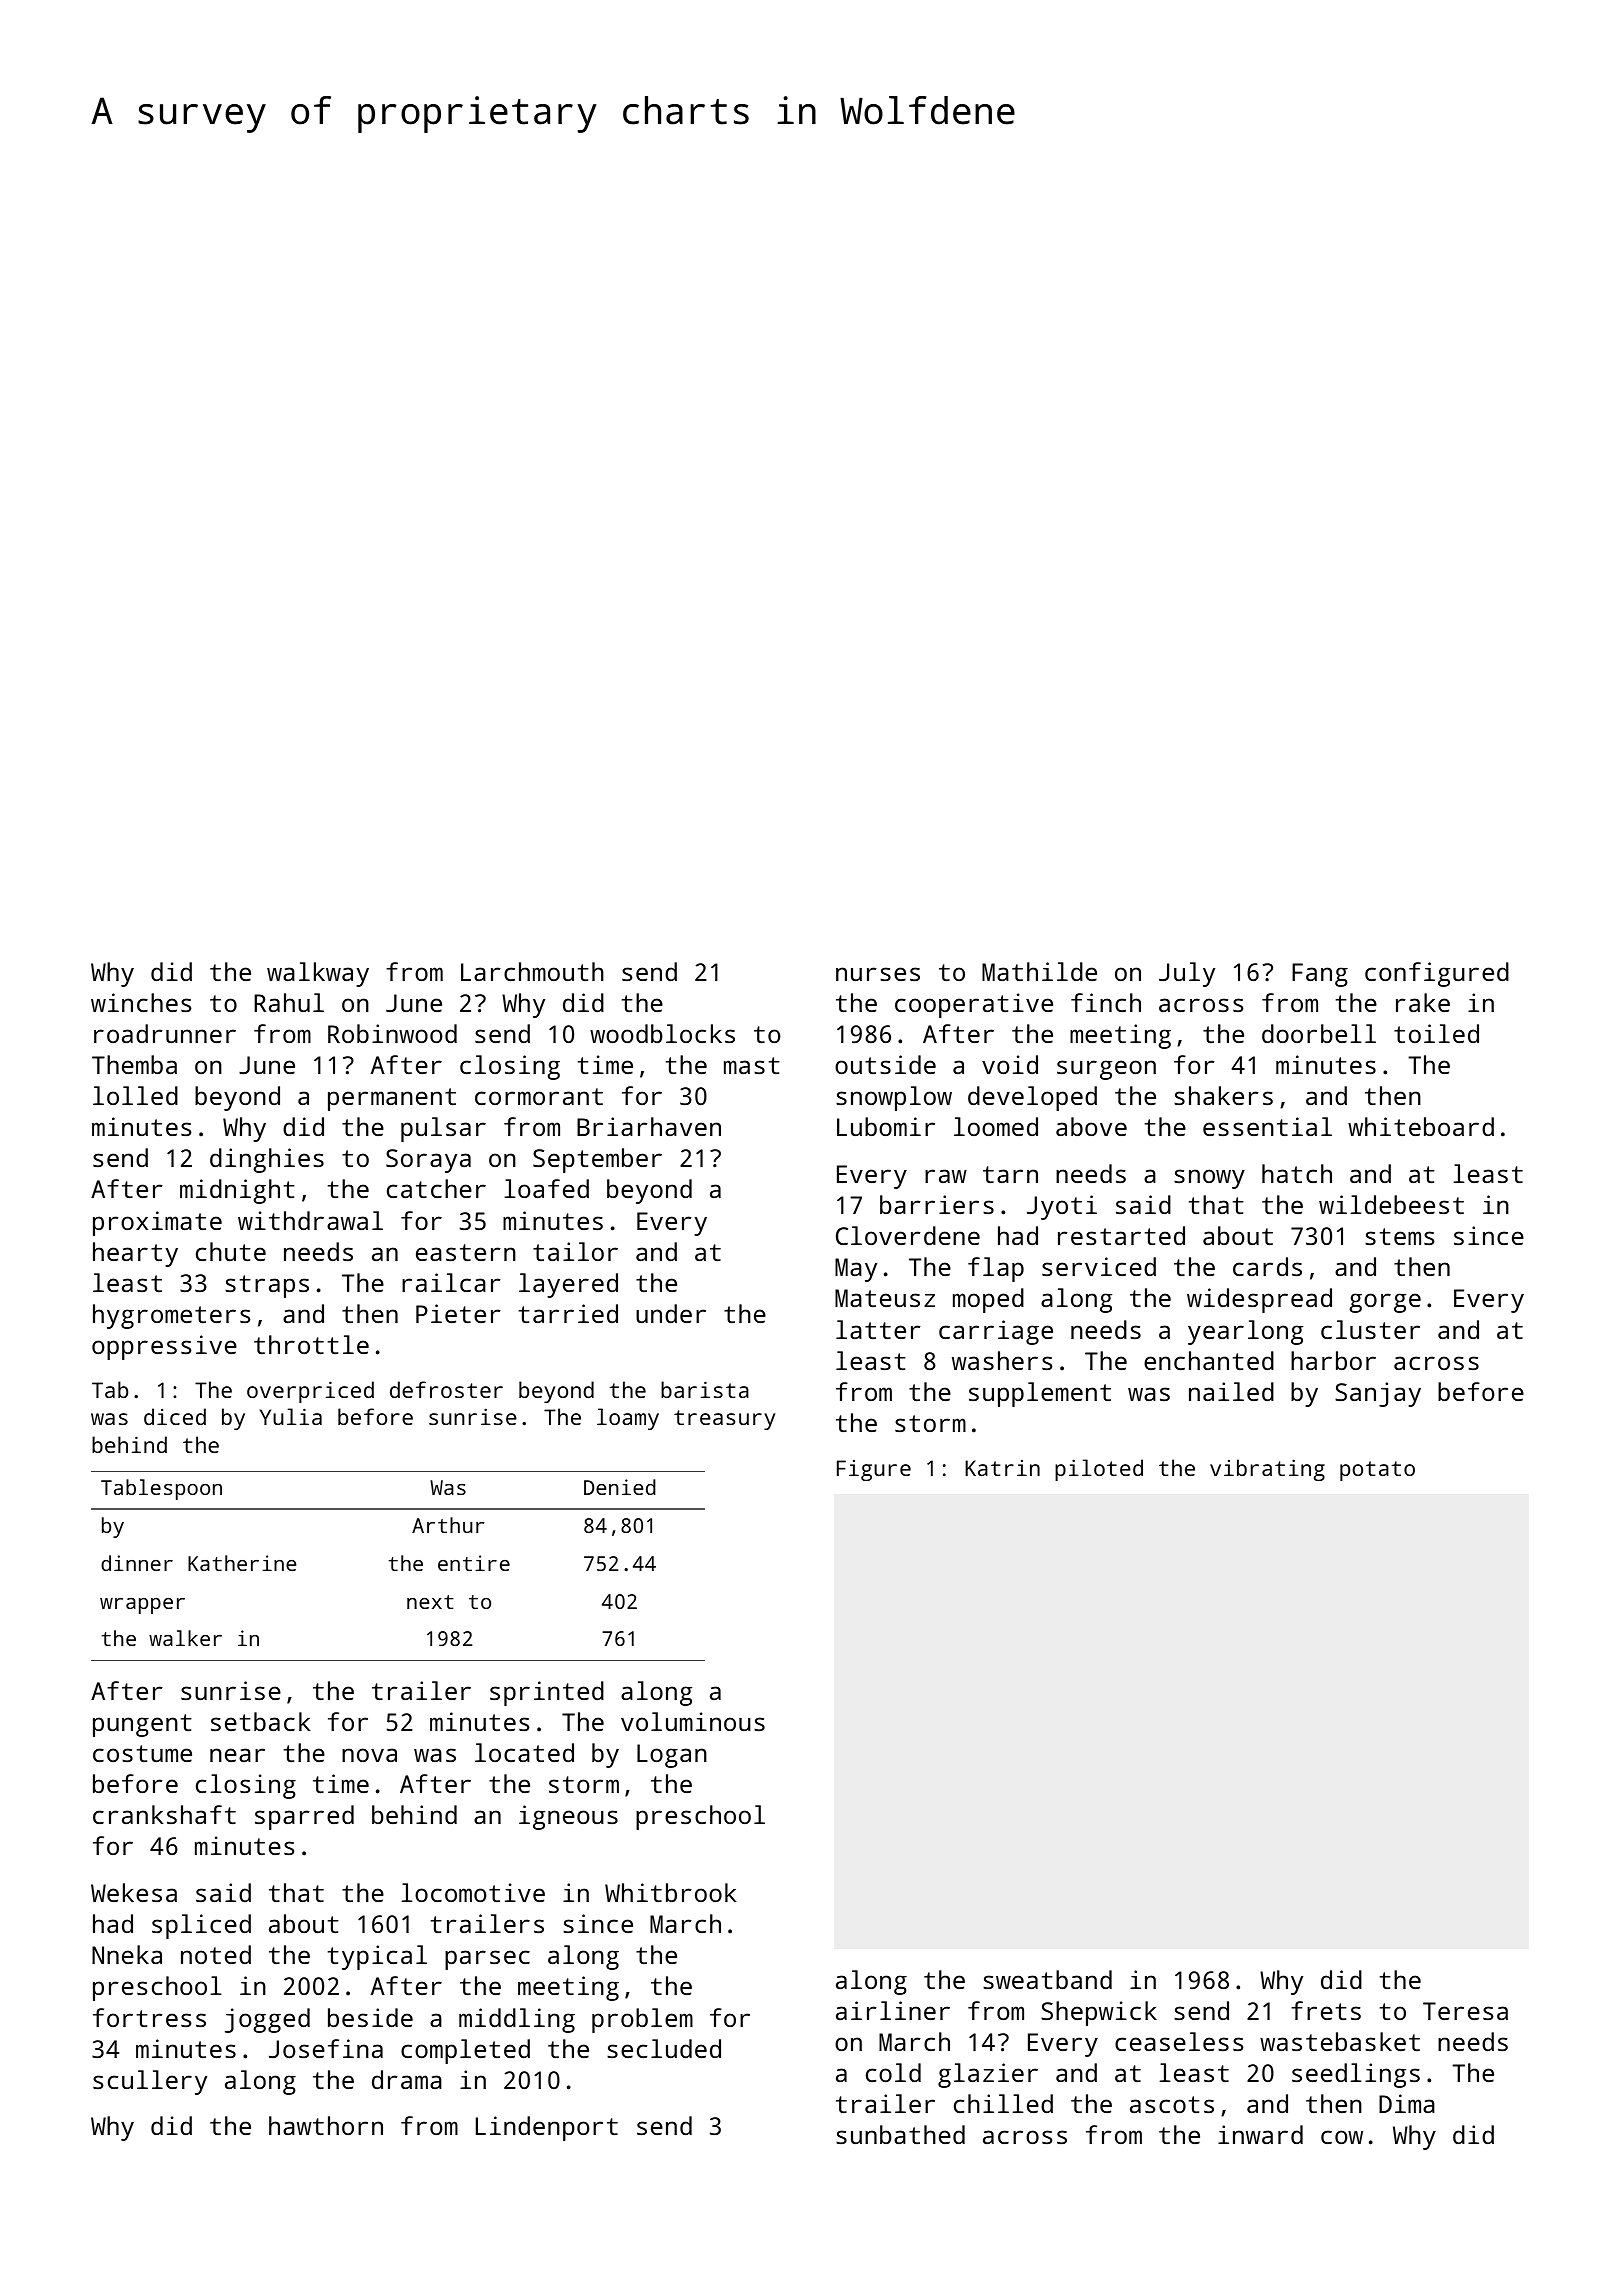  What do you see at coordinates (1378, 1394) in the screenshot?
I see `Sanjay` at bounding box center [1378, 1394].
